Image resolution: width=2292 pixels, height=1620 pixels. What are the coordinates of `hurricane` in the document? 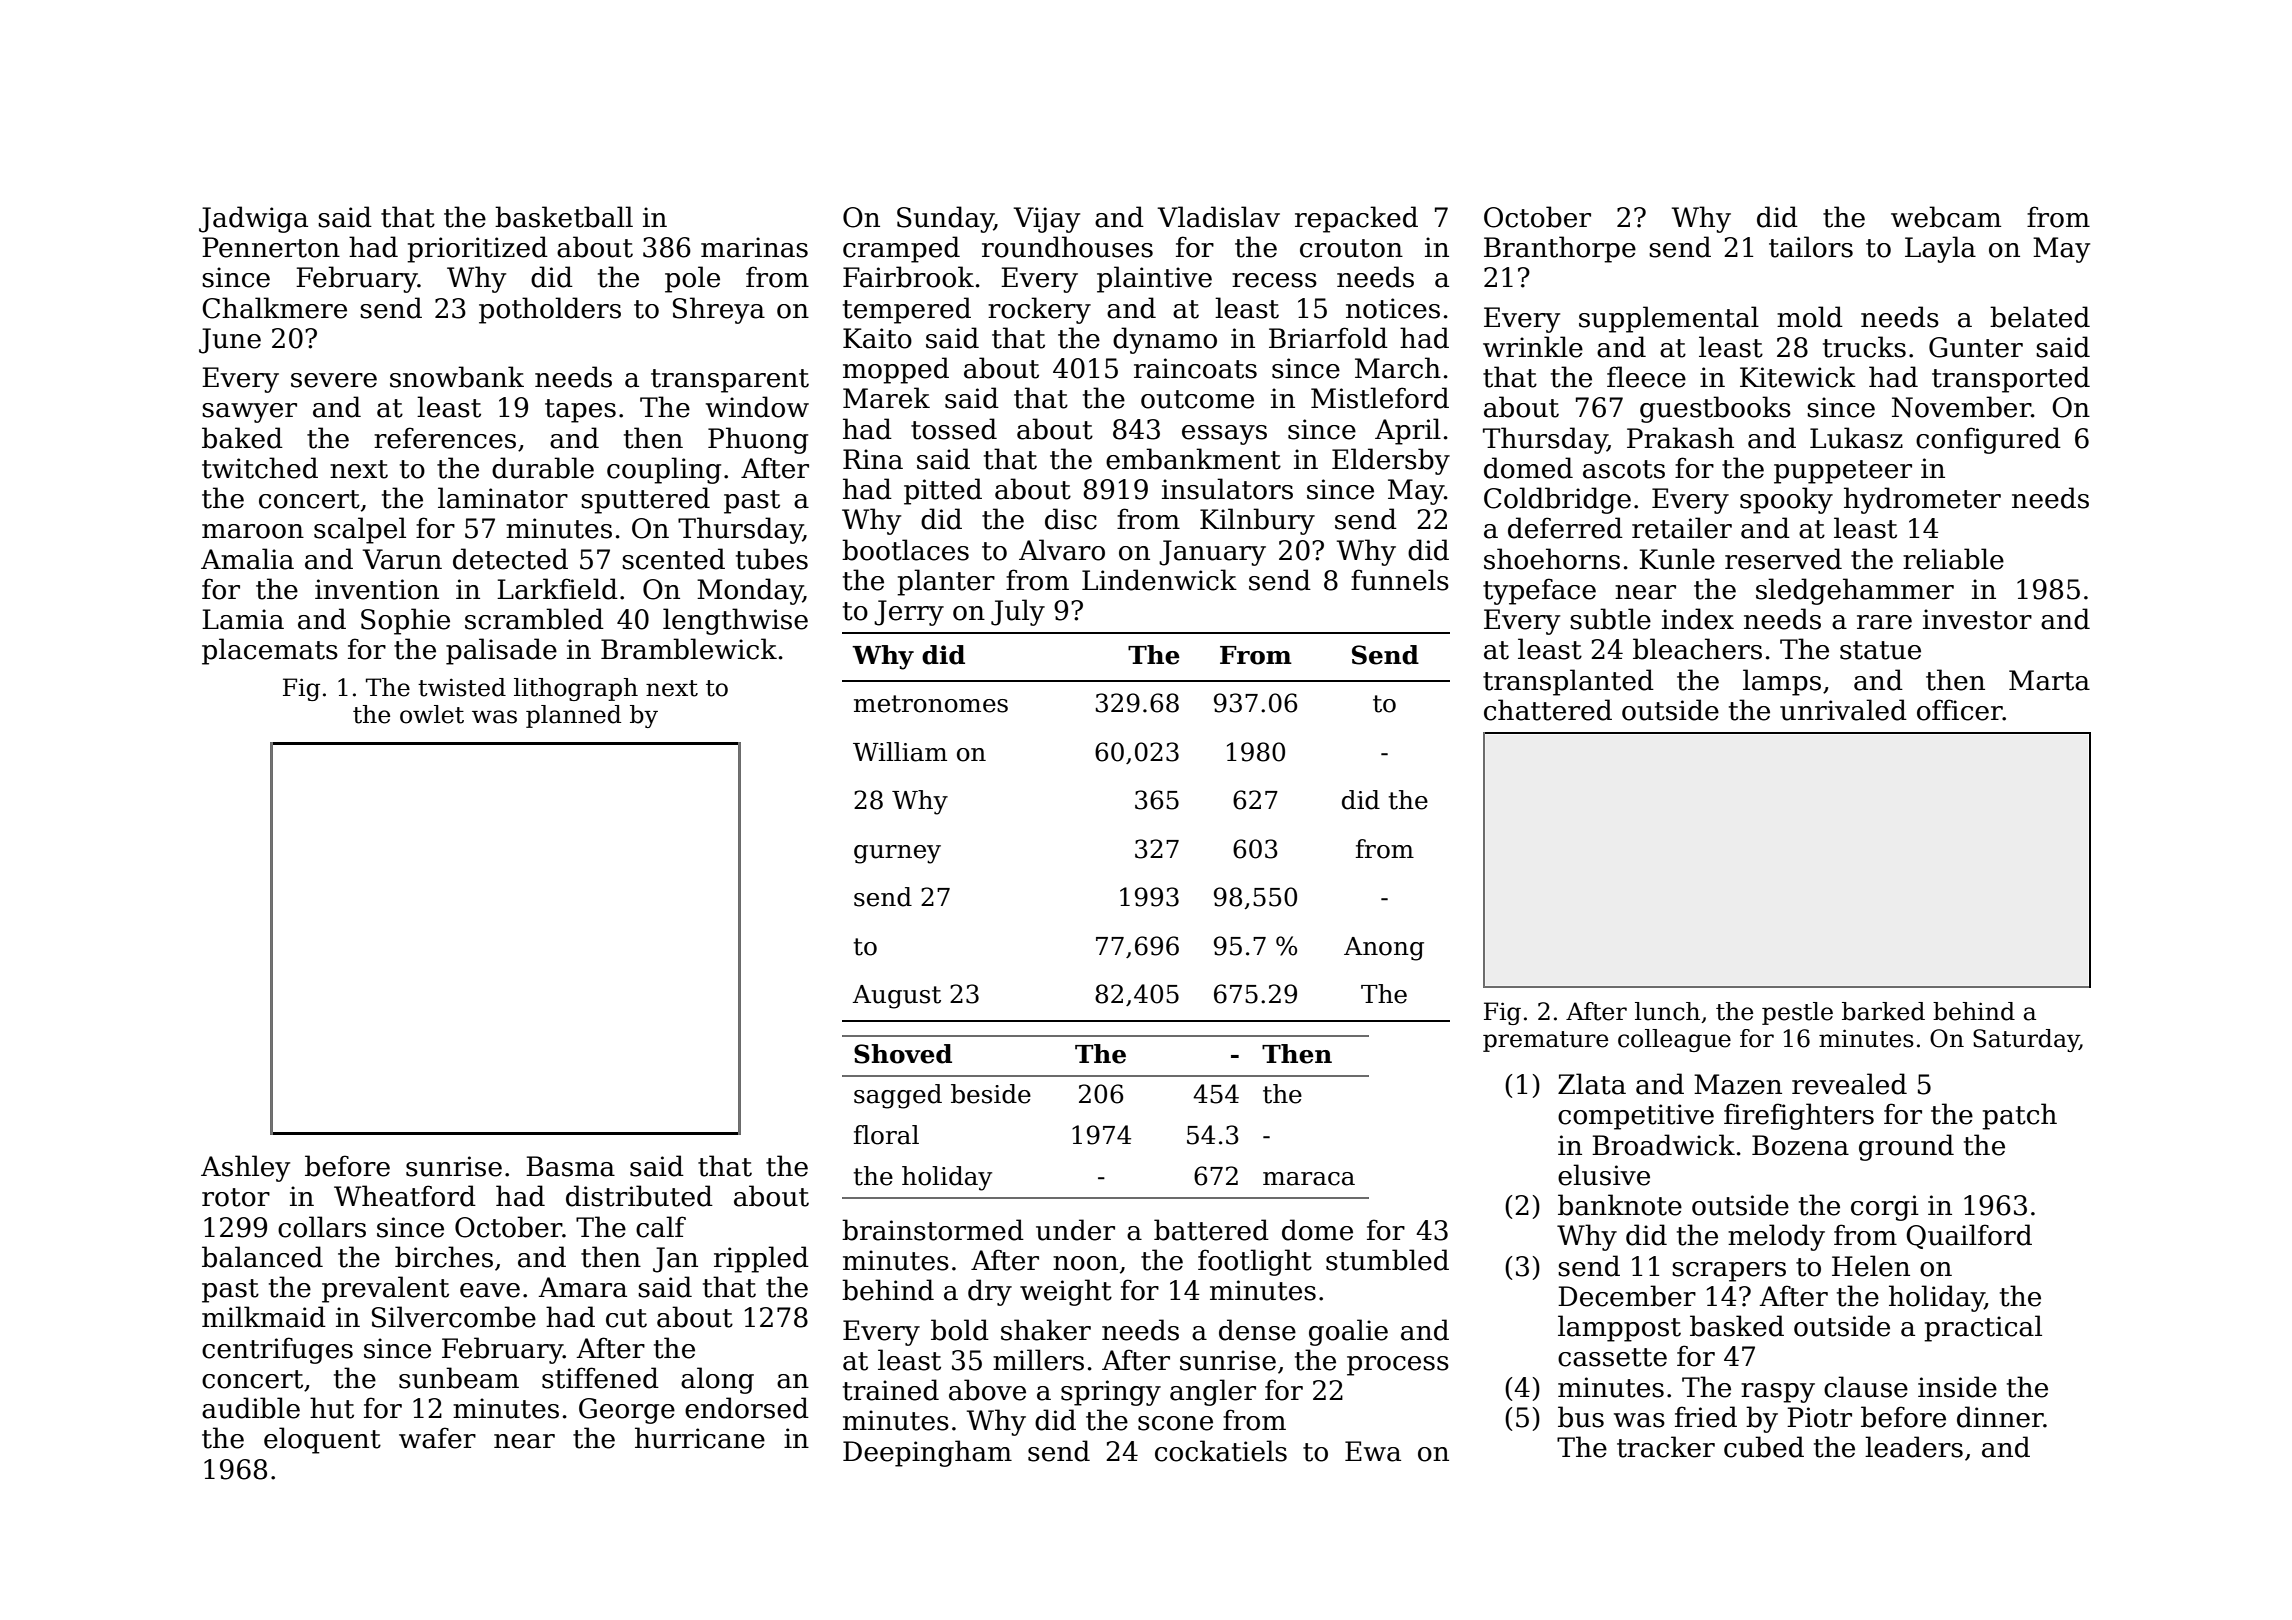 It's located at (700, 1438).
